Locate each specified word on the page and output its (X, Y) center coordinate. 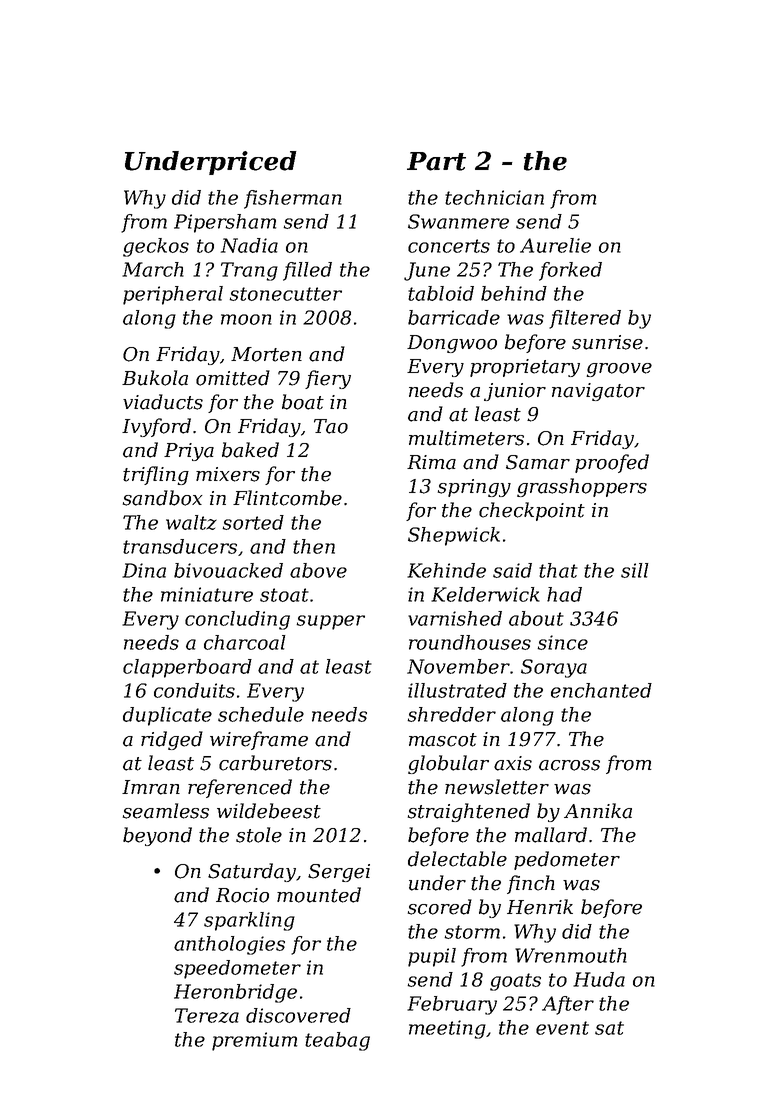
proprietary (525, 368)
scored (440, 907)
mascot (443, 740)
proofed (612, 463)
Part (436, 161)
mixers (228, 474)
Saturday (252, 872)
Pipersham (225, 223)
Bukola (155, 378)
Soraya (554, 668)
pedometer (567, 860)
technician (494, 197)
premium (254, 1041)
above (318, 570)
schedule (261, 714)
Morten (266, 354)
